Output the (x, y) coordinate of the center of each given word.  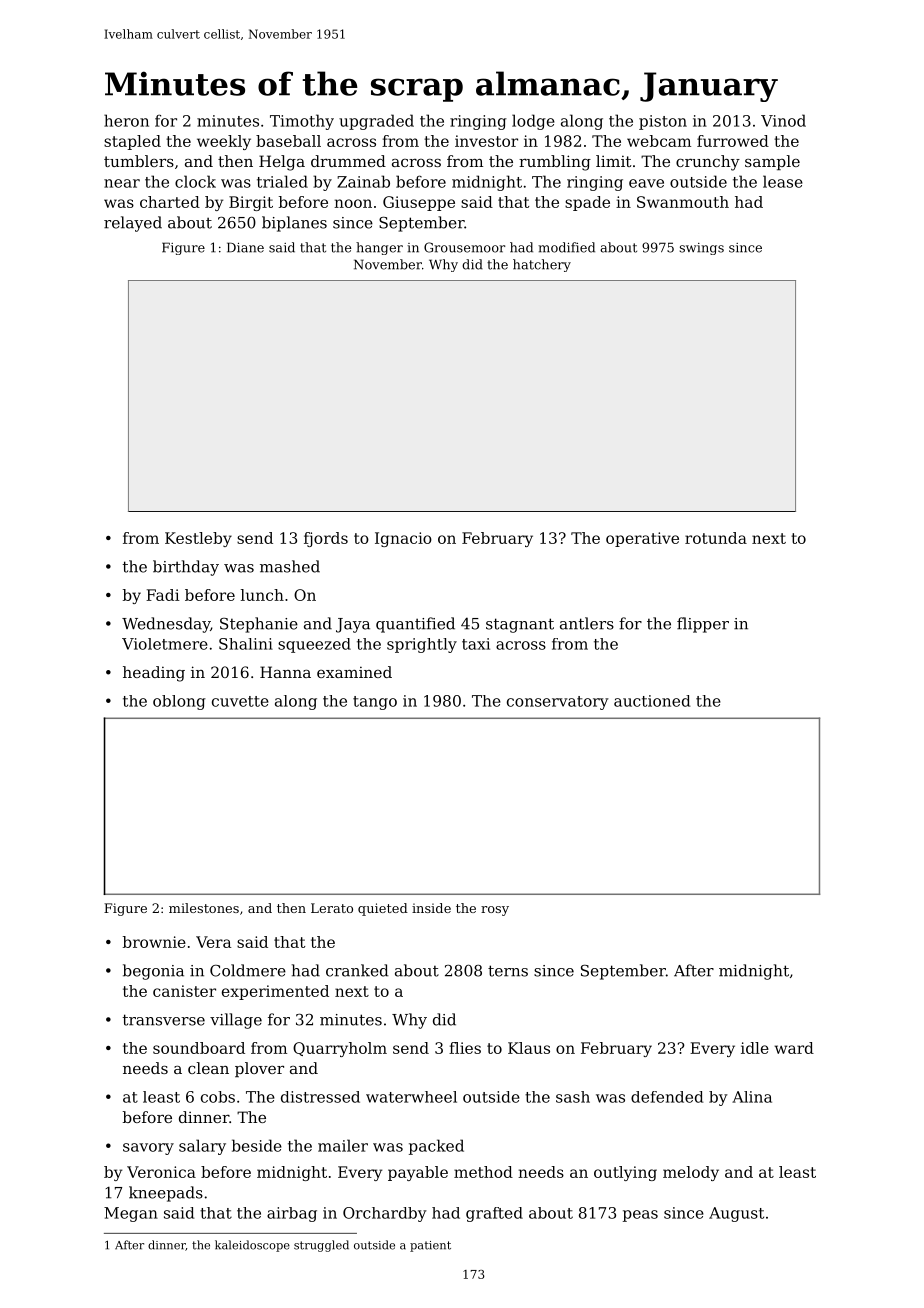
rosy (495, 911)
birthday (186, 568)
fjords (326, 539)
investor (486, 141)
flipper (703, 625)
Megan (131, 1214)
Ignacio (403, 539)
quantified (415, 625)
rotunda (716, 538)
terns (508, 971)
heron (126, 120)
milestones (204, 908)
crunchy (708, 163)
